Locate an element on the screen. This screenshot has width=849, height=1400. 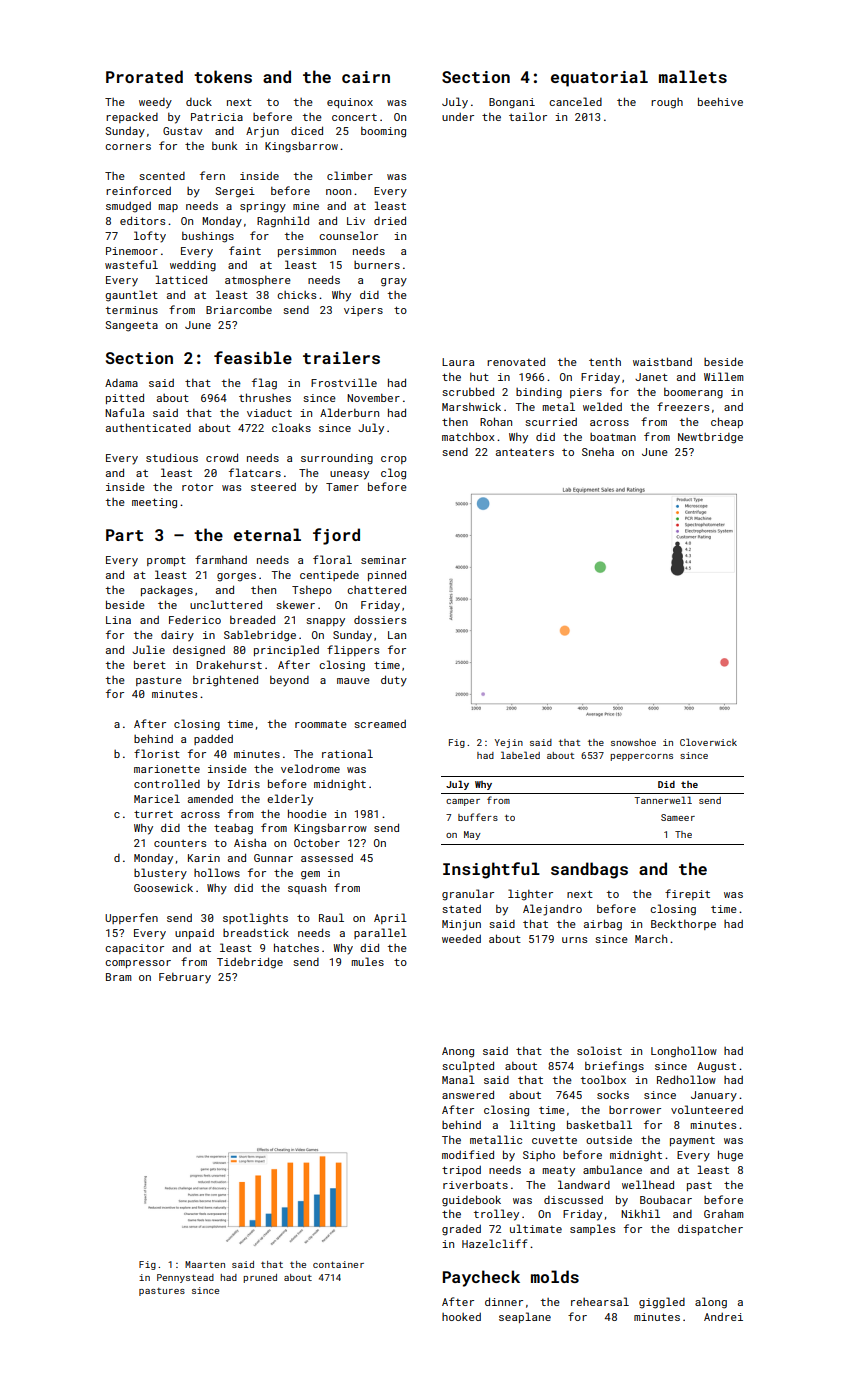
floral is located at coordinates (332, 559).
